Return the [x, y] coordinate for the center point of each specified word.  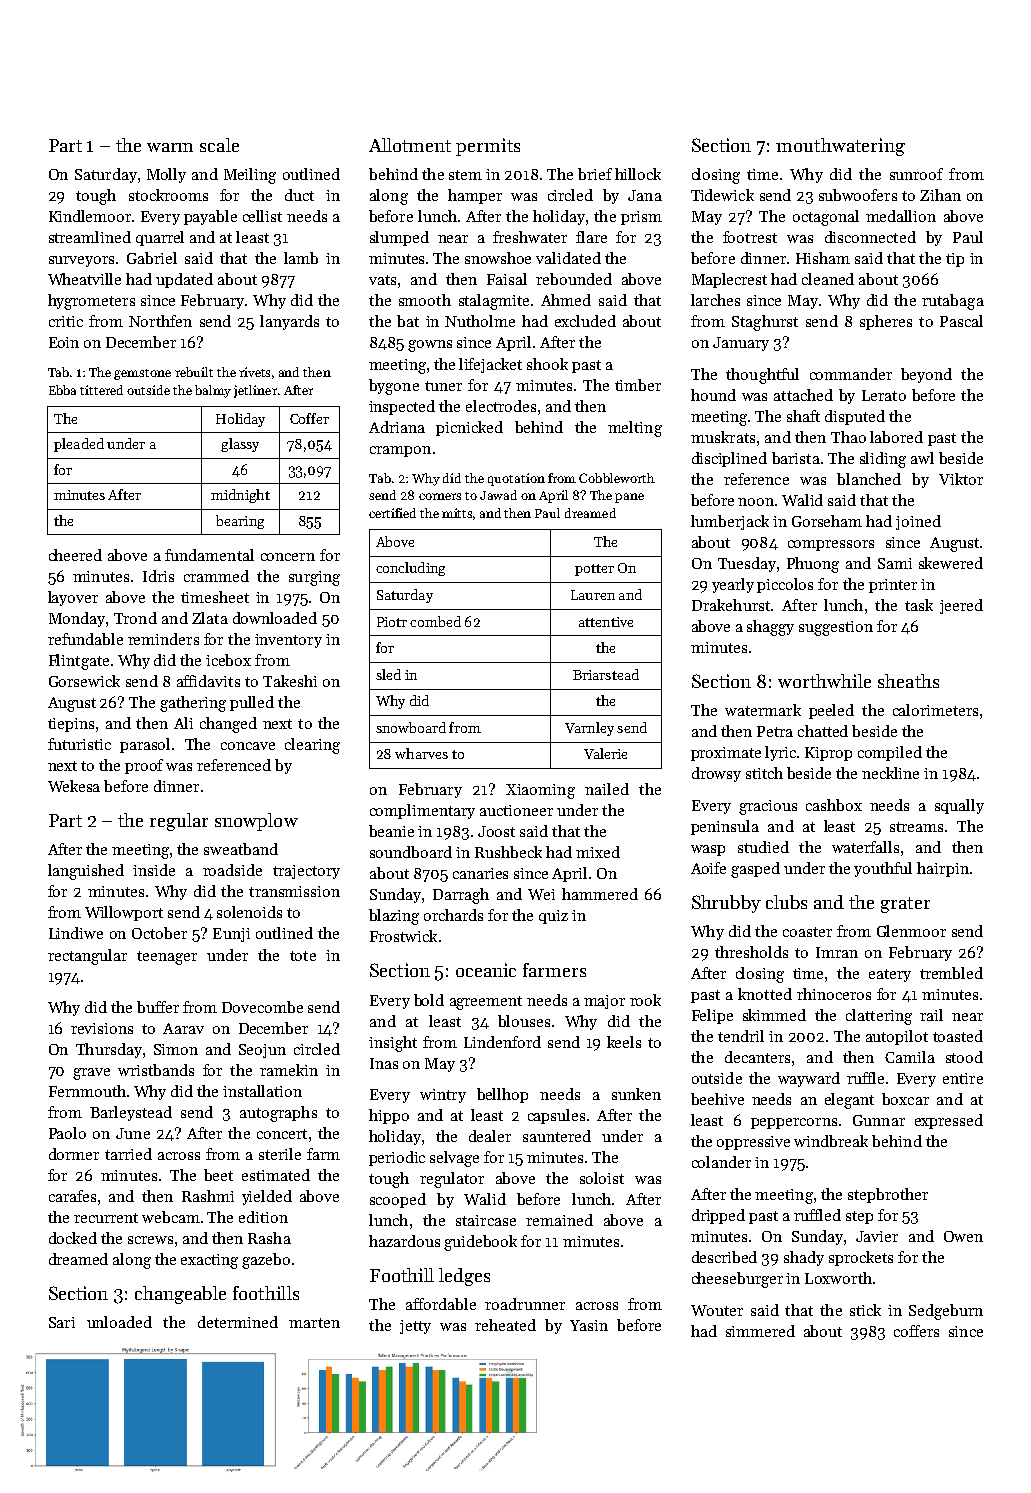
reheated [505, 1325]
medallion [901, 216]
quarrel [160, 238]
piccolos [785, 585]
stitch [764, 773]
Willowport [124, 913]
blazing [394, 917]
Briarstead [606, 674]
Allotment [410, 145]
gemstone [142, 374]
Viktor [961, 479]
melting [635, 429]
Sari [62, 1322]
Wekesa [74, 786]
